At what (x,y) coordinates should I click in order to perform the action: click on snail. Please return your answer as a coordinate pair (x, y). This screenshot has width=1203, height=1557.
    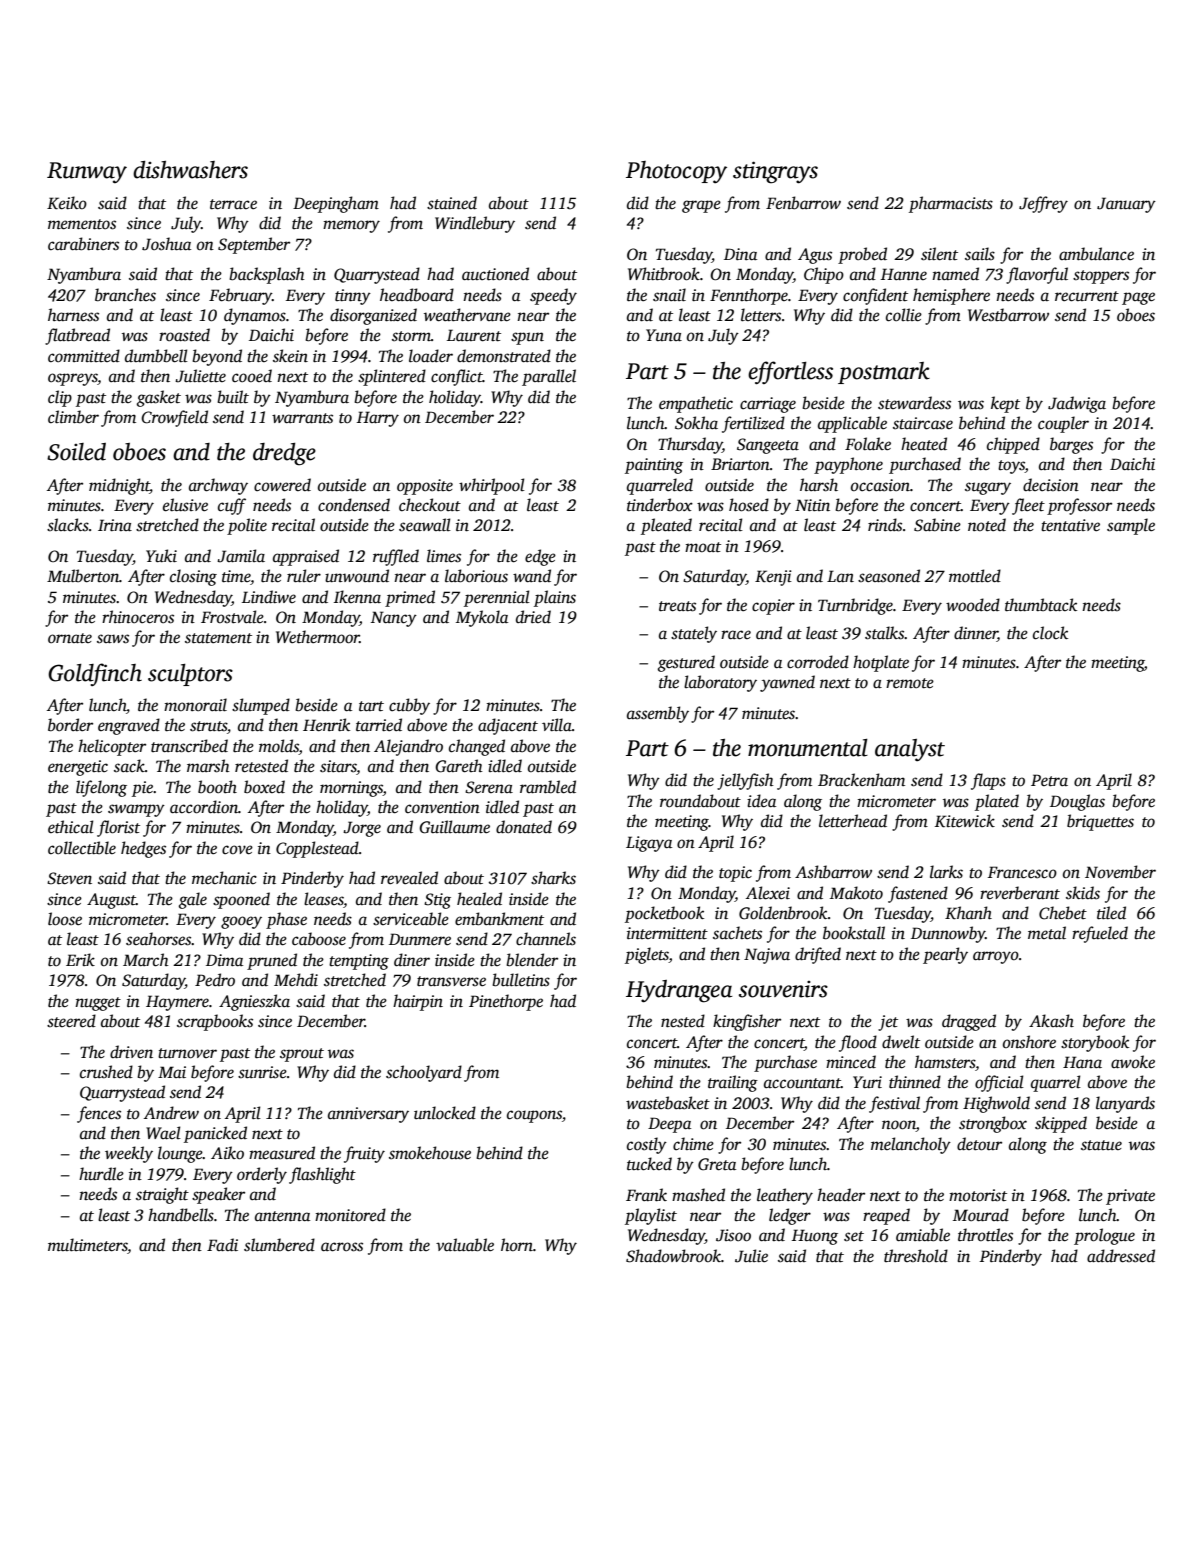
    Looking at the image, I should click on (669, 295).
